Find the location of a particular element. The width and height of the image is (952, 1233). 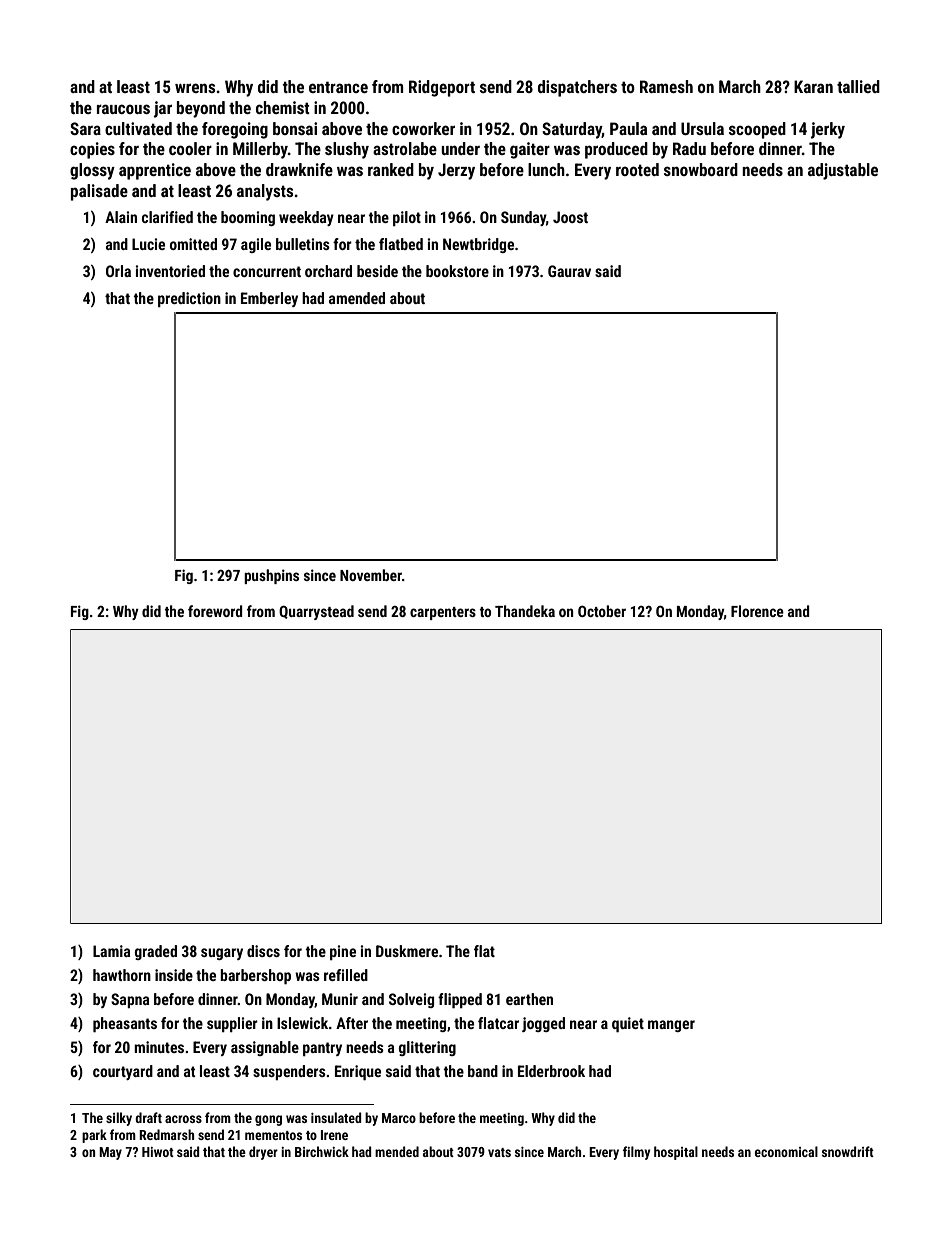

Florence is located at coordinates (757, 611).
